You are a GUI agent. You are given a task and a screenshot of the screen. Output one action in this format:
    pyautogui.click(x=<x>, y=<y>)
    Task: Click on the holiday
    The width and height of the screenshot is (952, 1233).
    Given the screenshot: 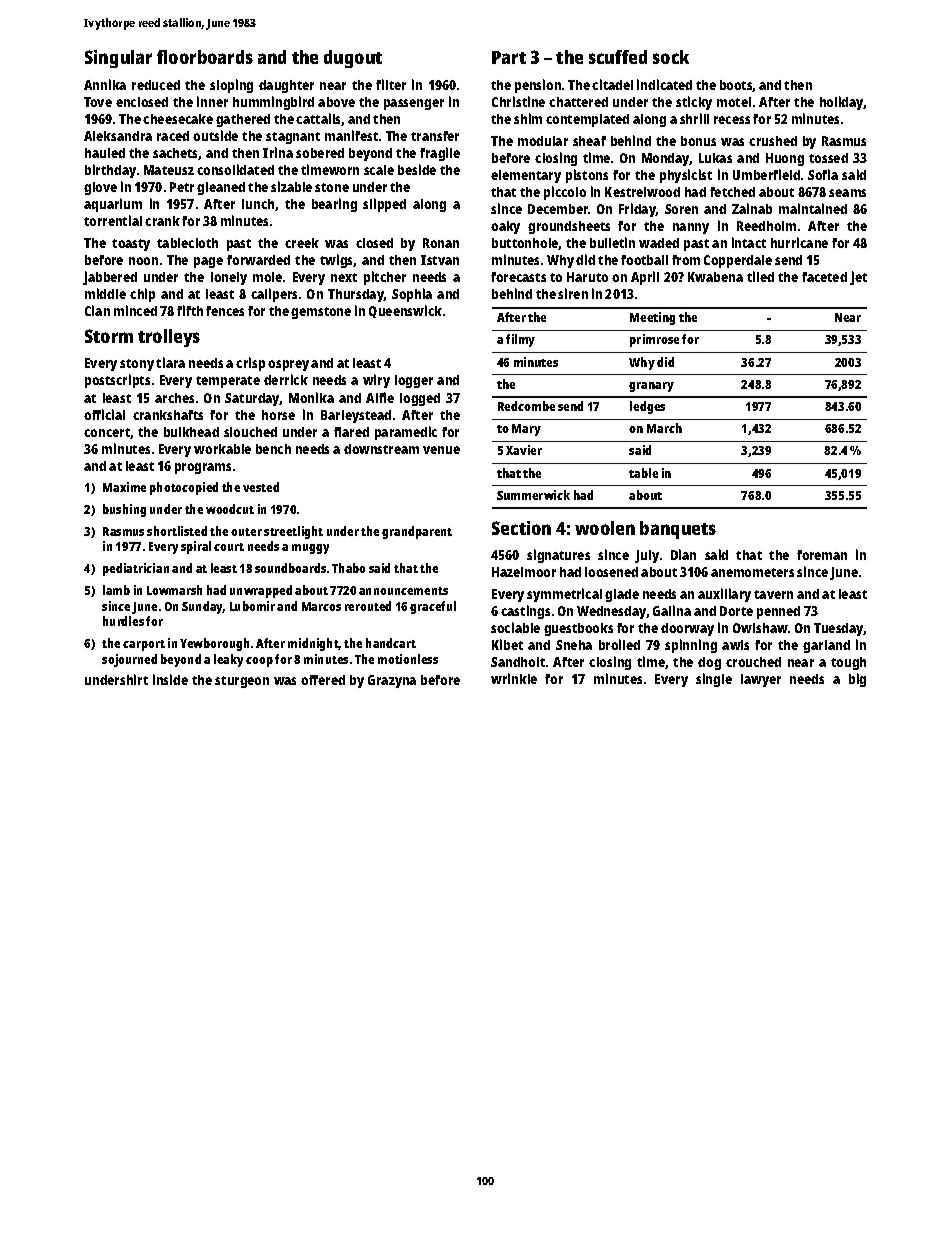 What is the action you would take?
    pyautogui.click(x=842, y=103)
